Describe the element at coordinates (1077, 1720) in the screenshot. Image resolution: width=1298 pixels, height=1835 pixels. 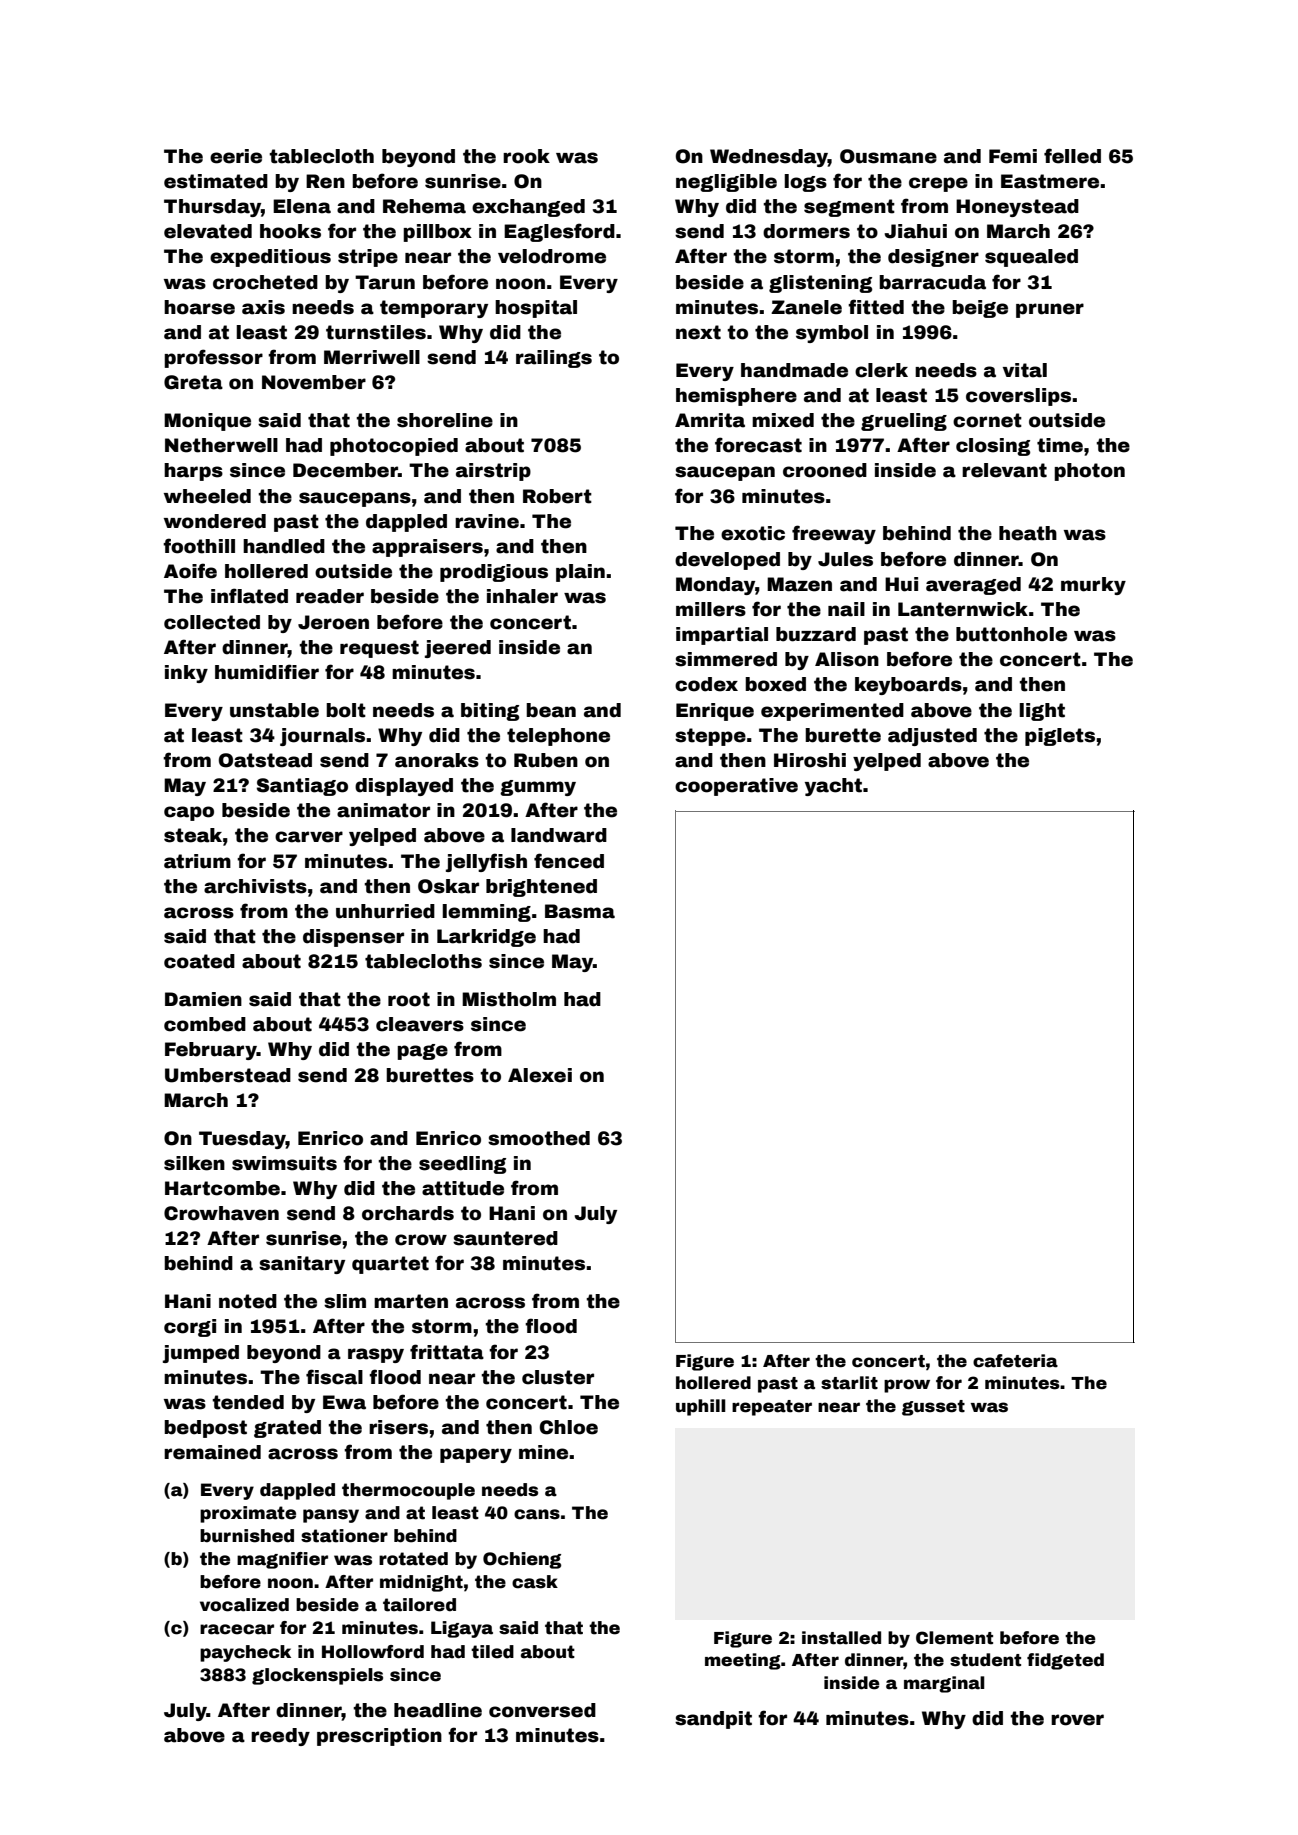
I see `rover` at that location.
